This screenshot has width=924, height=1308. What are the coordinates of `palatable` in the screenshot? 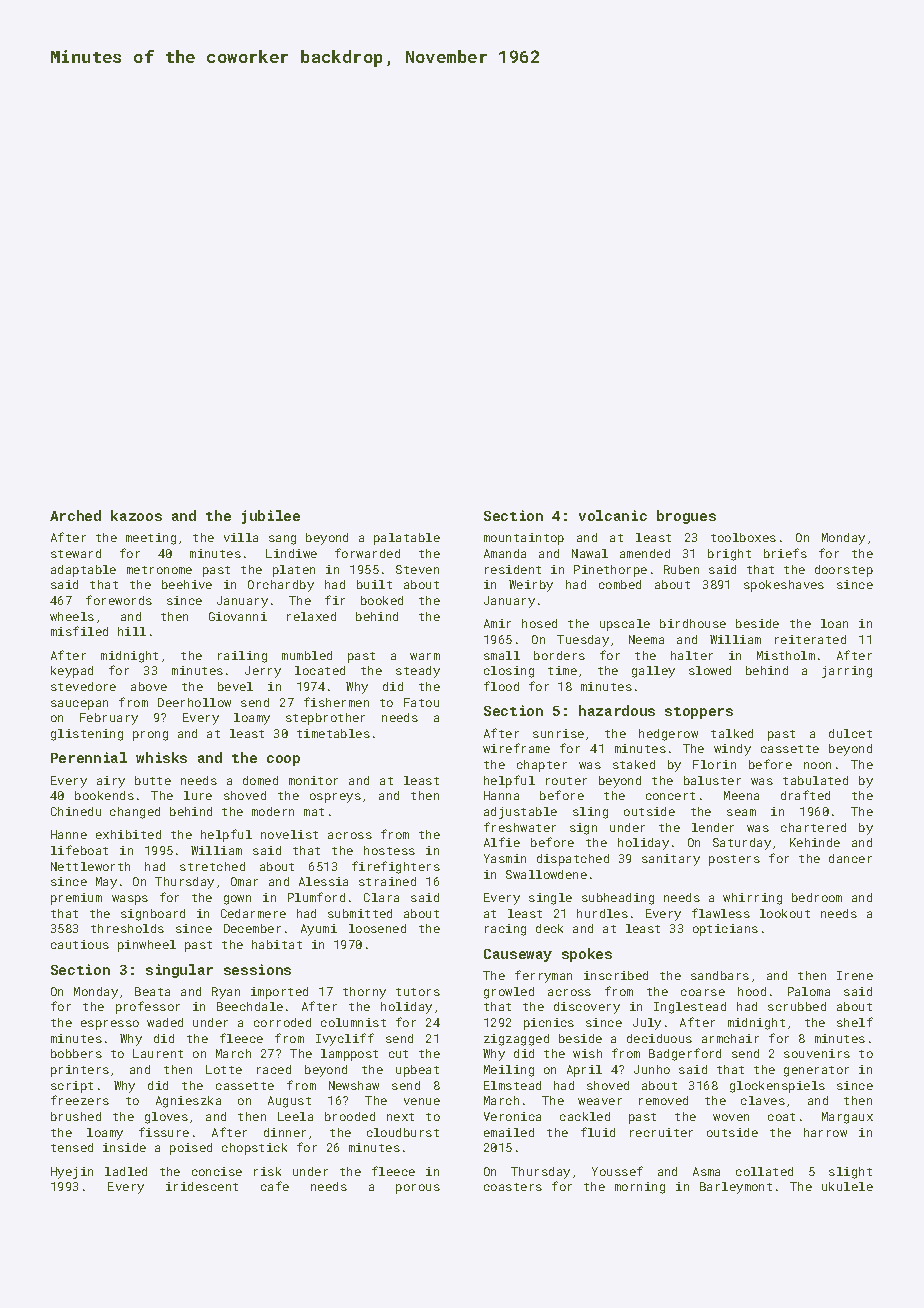 It's located at (407, 539).
